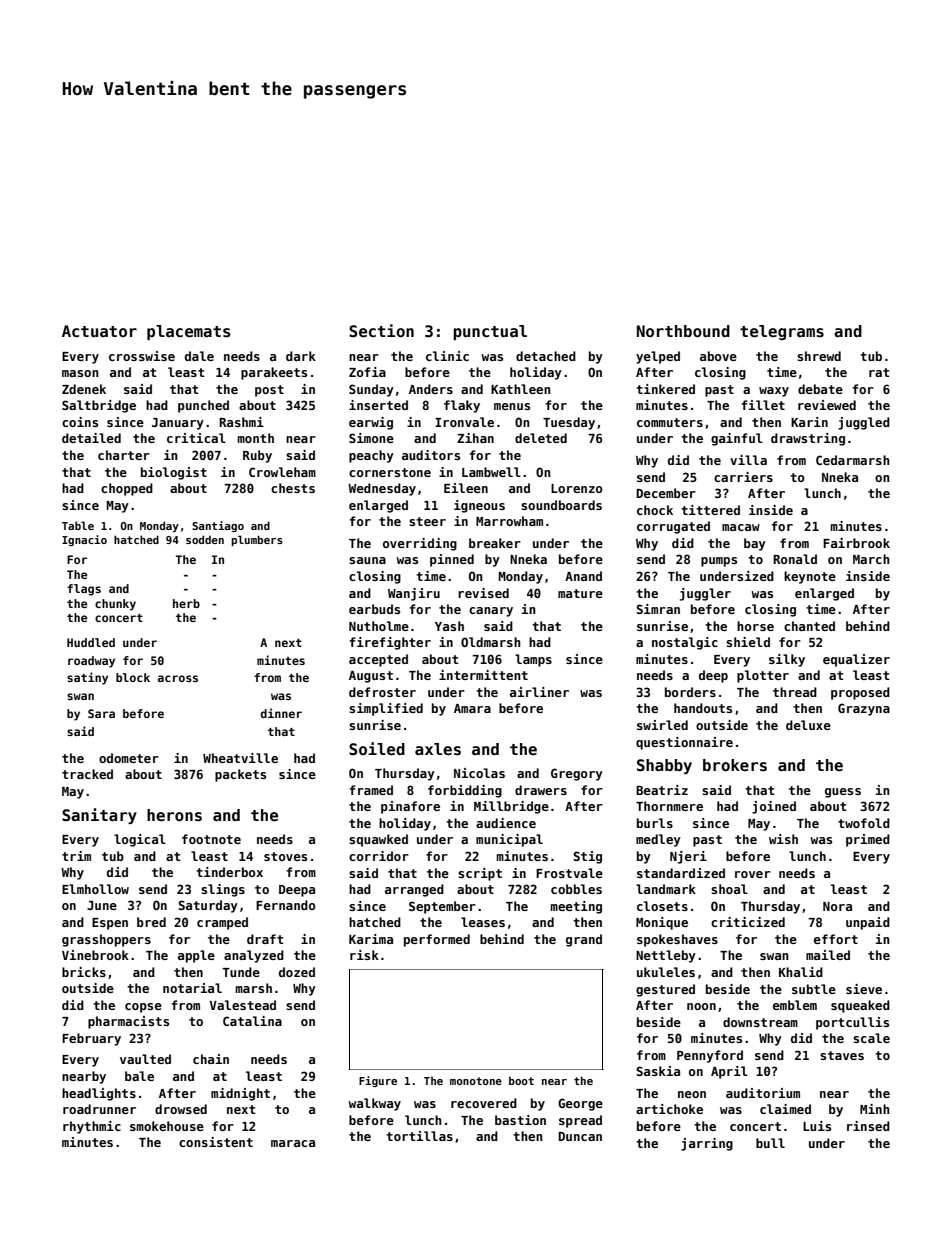 The height and width of the screenshot is (1233, 952). What do you see at coordinates (814, 989) in the screenshot?
I see `subtle` at bounding box center [814, 989].
